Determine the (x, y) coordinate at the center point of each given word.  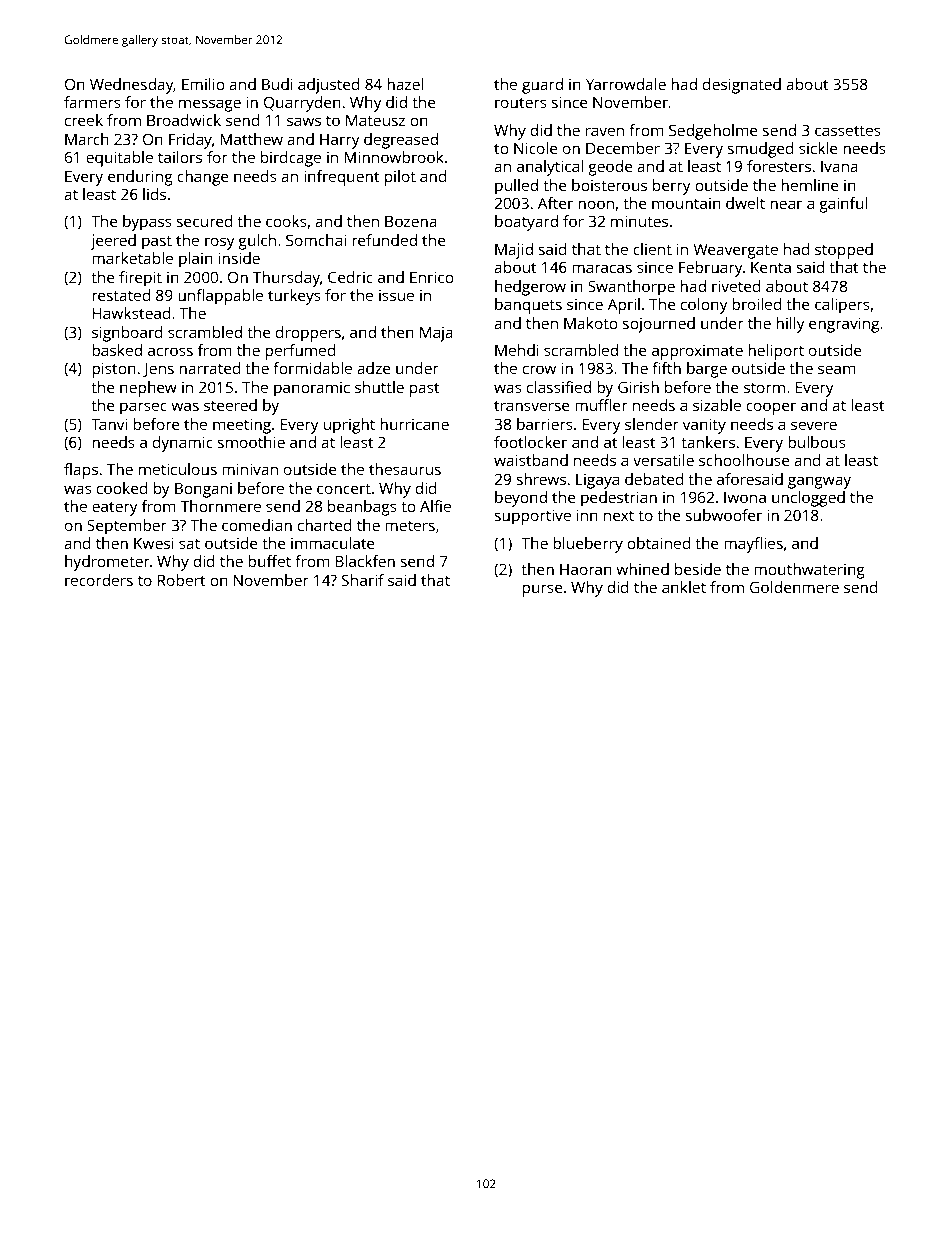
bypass (147, 223)
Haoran (586, 569)
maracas (602, 268)
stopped (844, 251)
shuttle (379, 387)
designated (742, 86)
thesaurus (405, 469)
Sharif (363, 580)
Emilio (203, 84)
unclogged (808, 499)
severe (814, 425)
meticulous (178, 469)
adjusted (329, 86)
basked (117, 350)
